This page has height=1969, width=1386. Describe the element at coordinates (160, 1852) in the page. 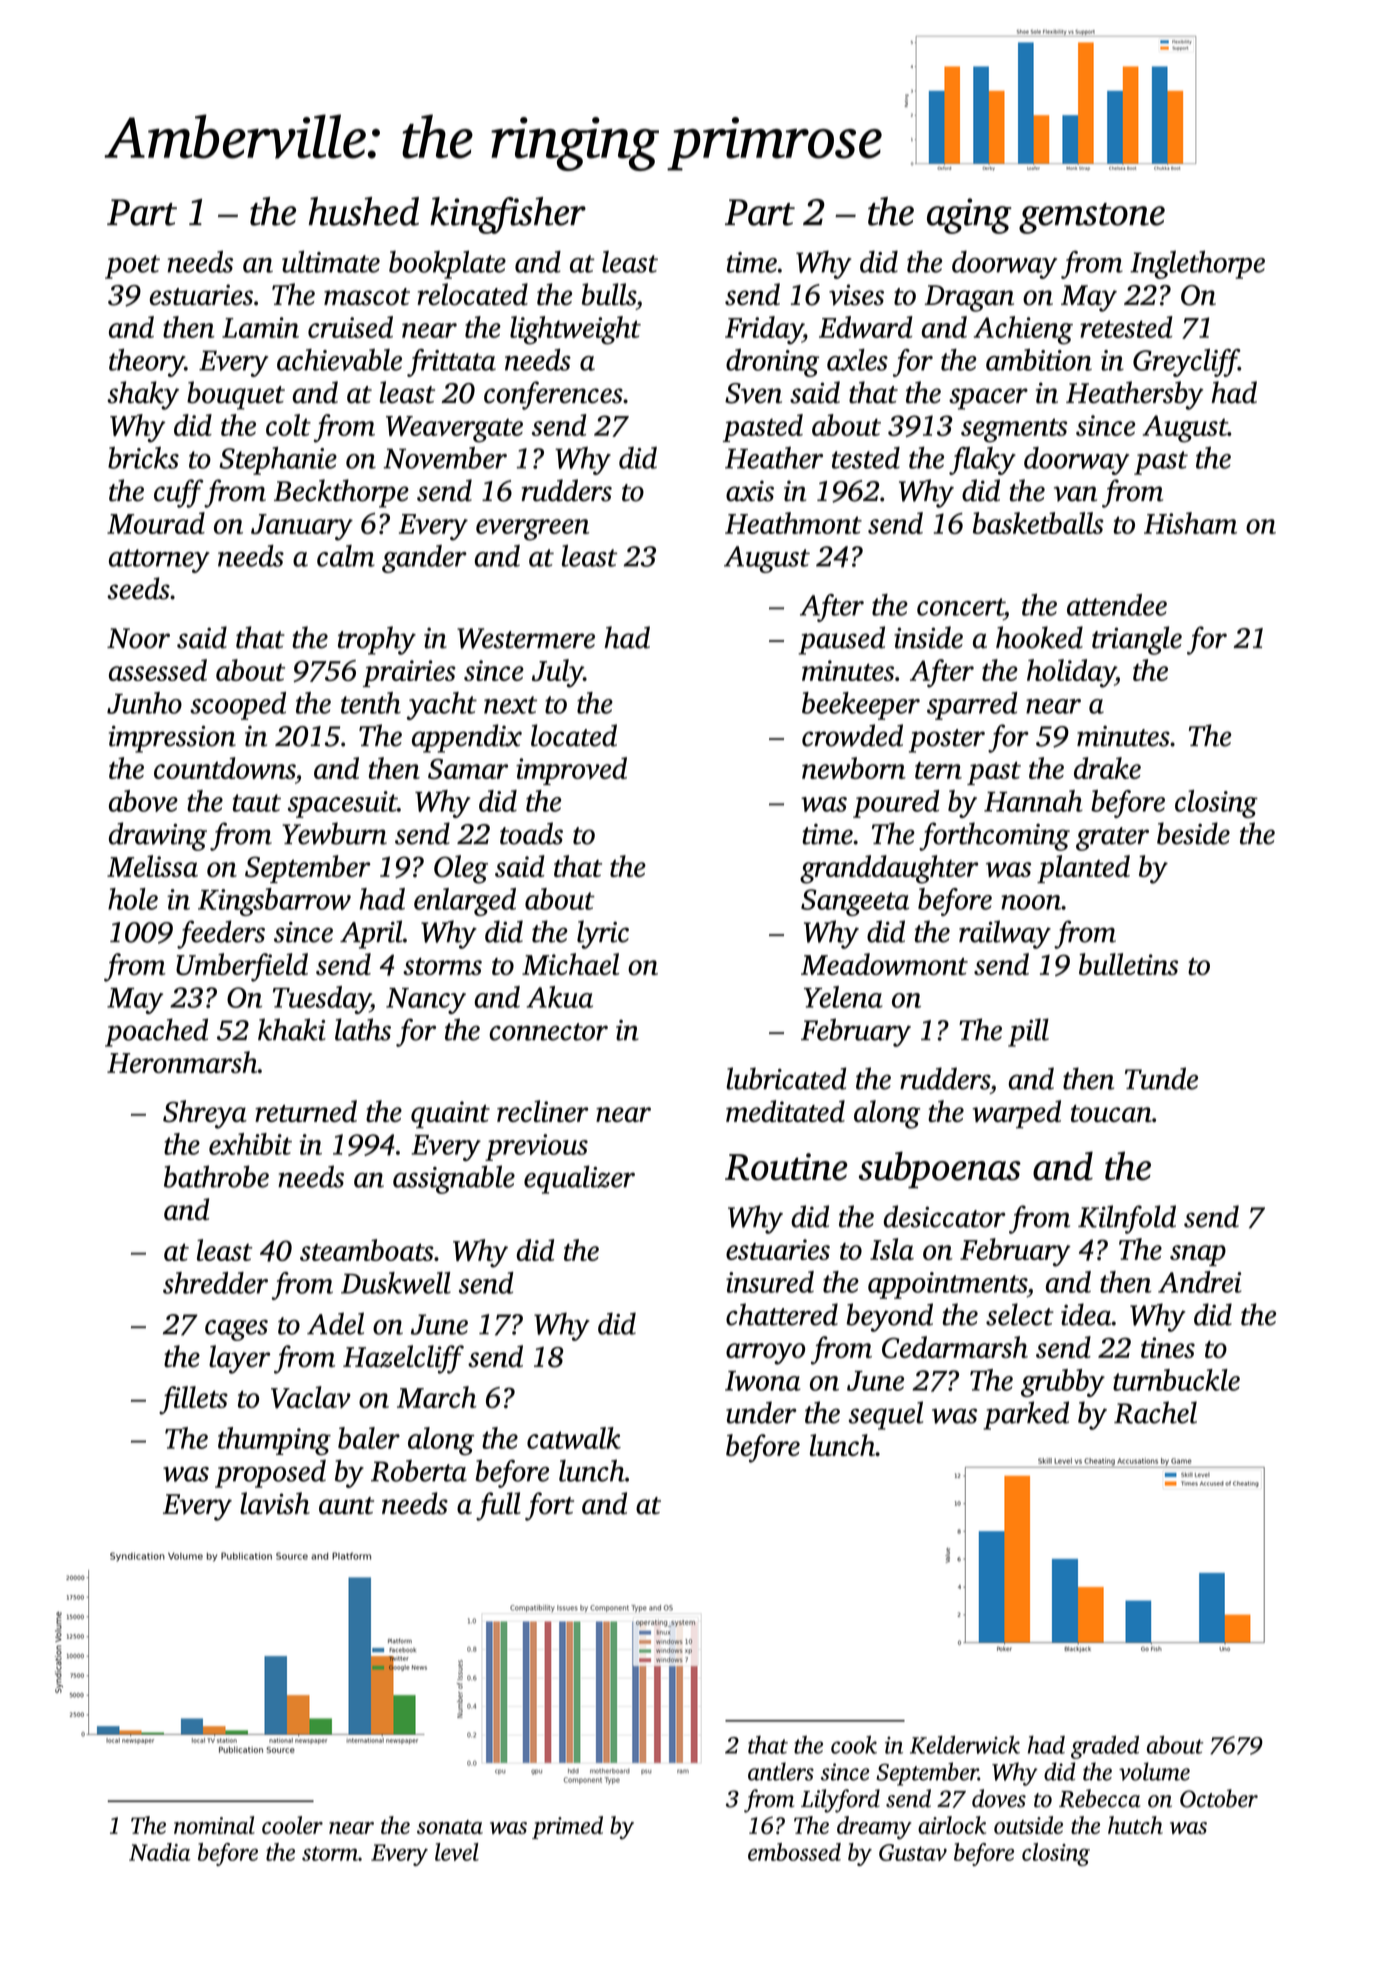

I see `Nadia` at that location.
